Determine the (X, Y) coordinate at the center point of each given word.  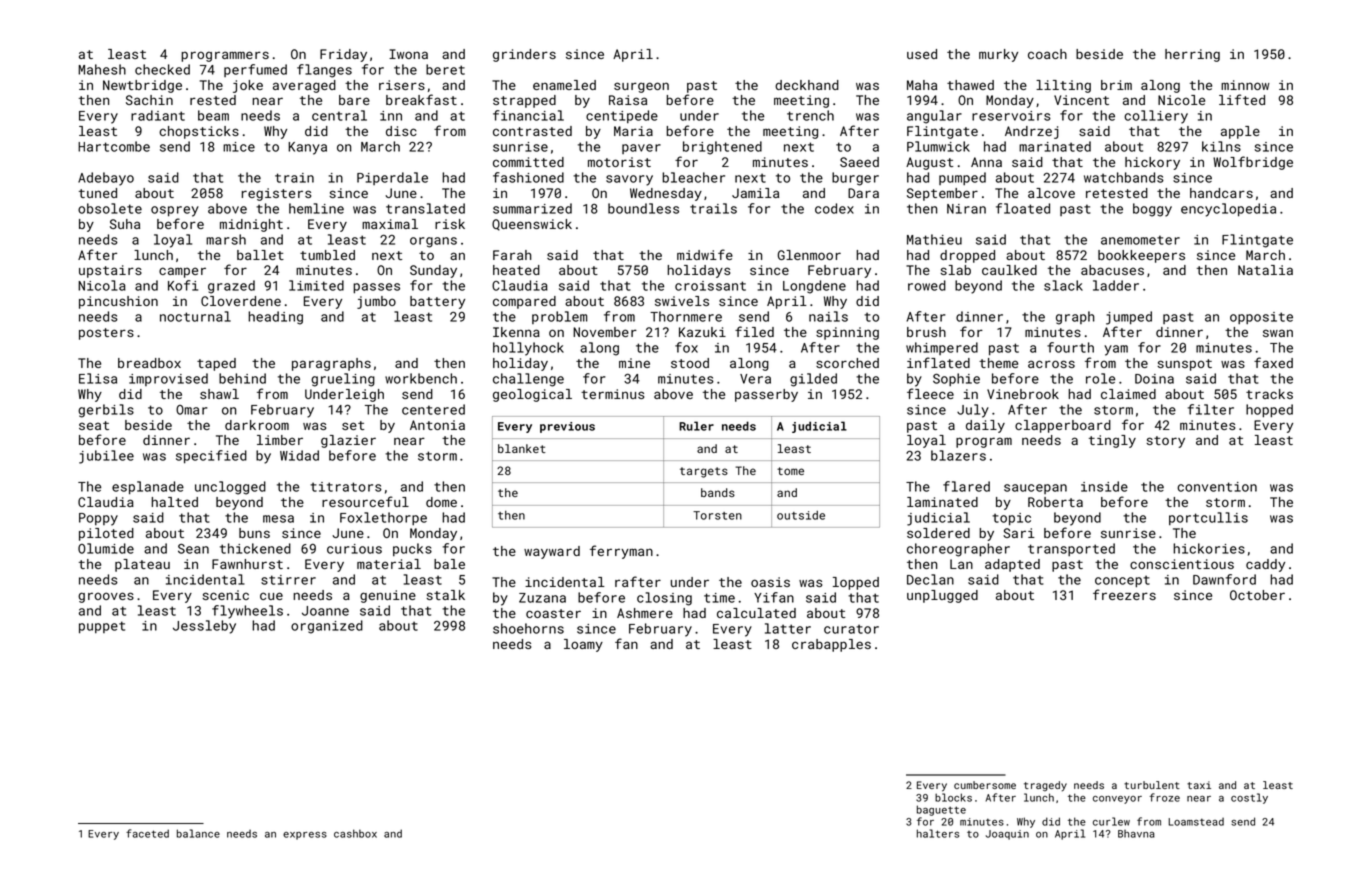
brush (926, 332)
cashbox (355, 833)
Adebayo (106, 179)
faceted (147, 833)
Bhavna (1136, 834)
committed (528, 162)
